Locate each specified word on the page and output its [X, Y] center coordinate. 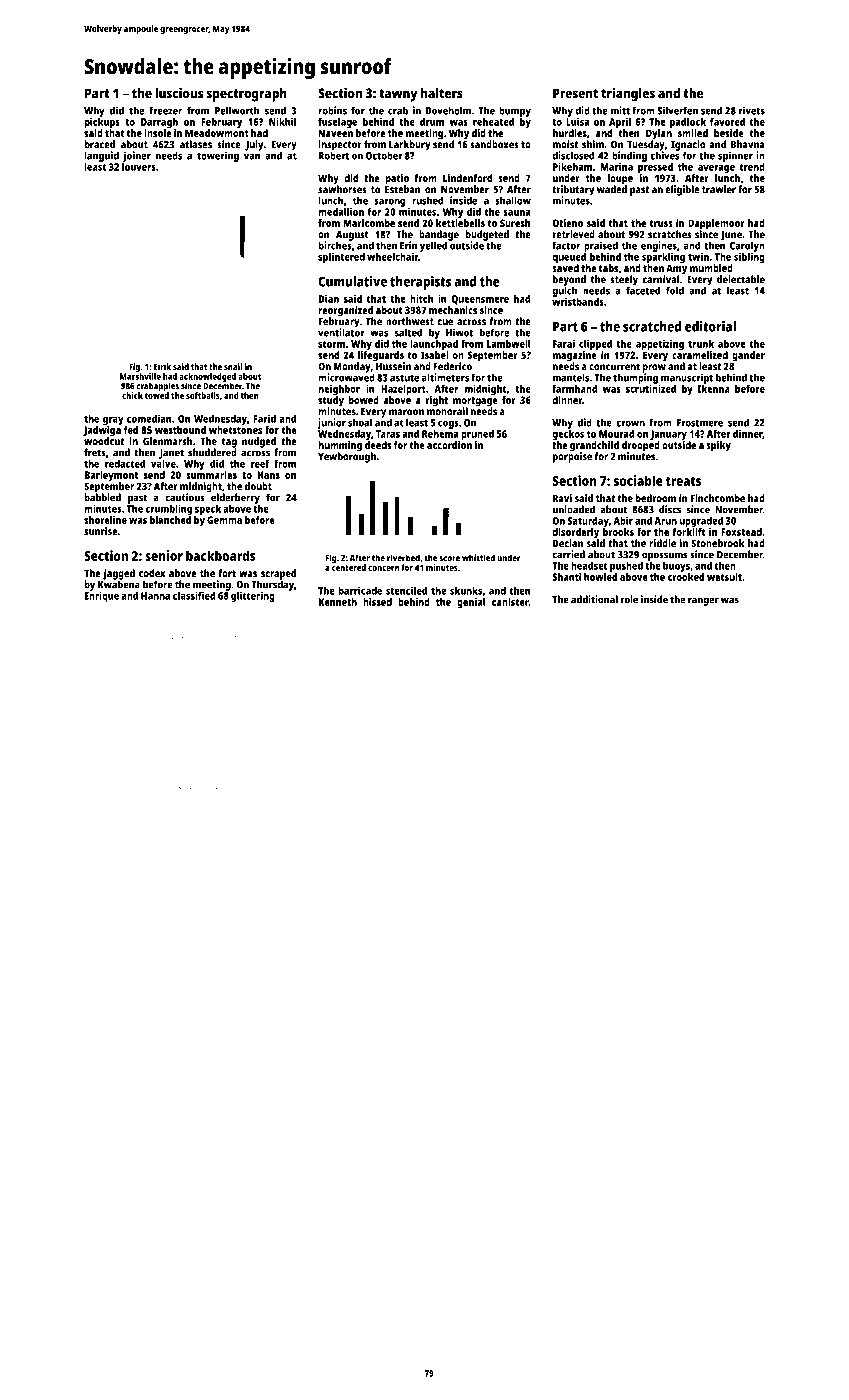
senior [164, 555]
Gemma [224, 520]
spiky [718, 446]
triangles [628, 94]
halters [442, 93]
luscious [179, 93]
